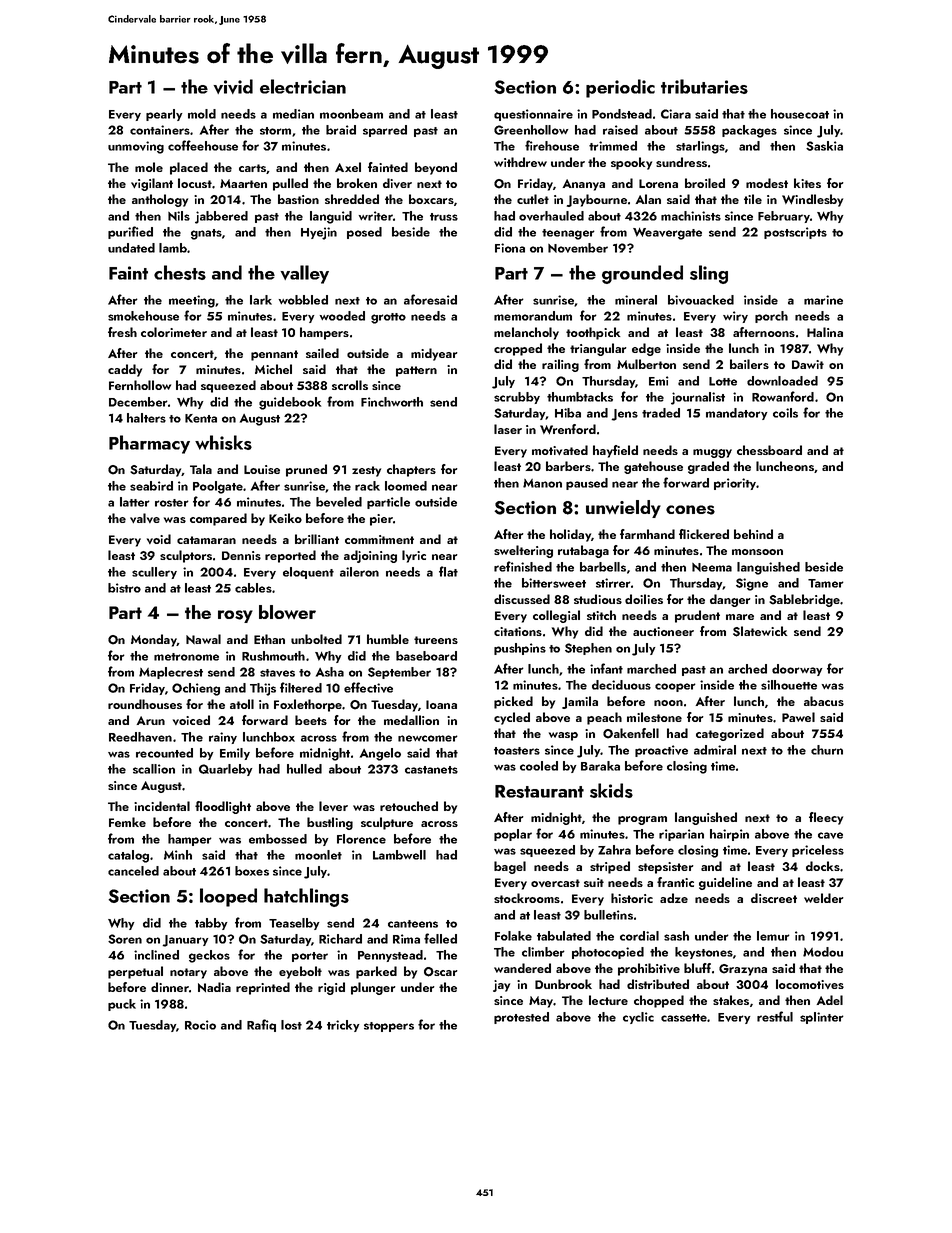 The image size is (952, 1233). I want to click on protested, so click(521, 1018).
